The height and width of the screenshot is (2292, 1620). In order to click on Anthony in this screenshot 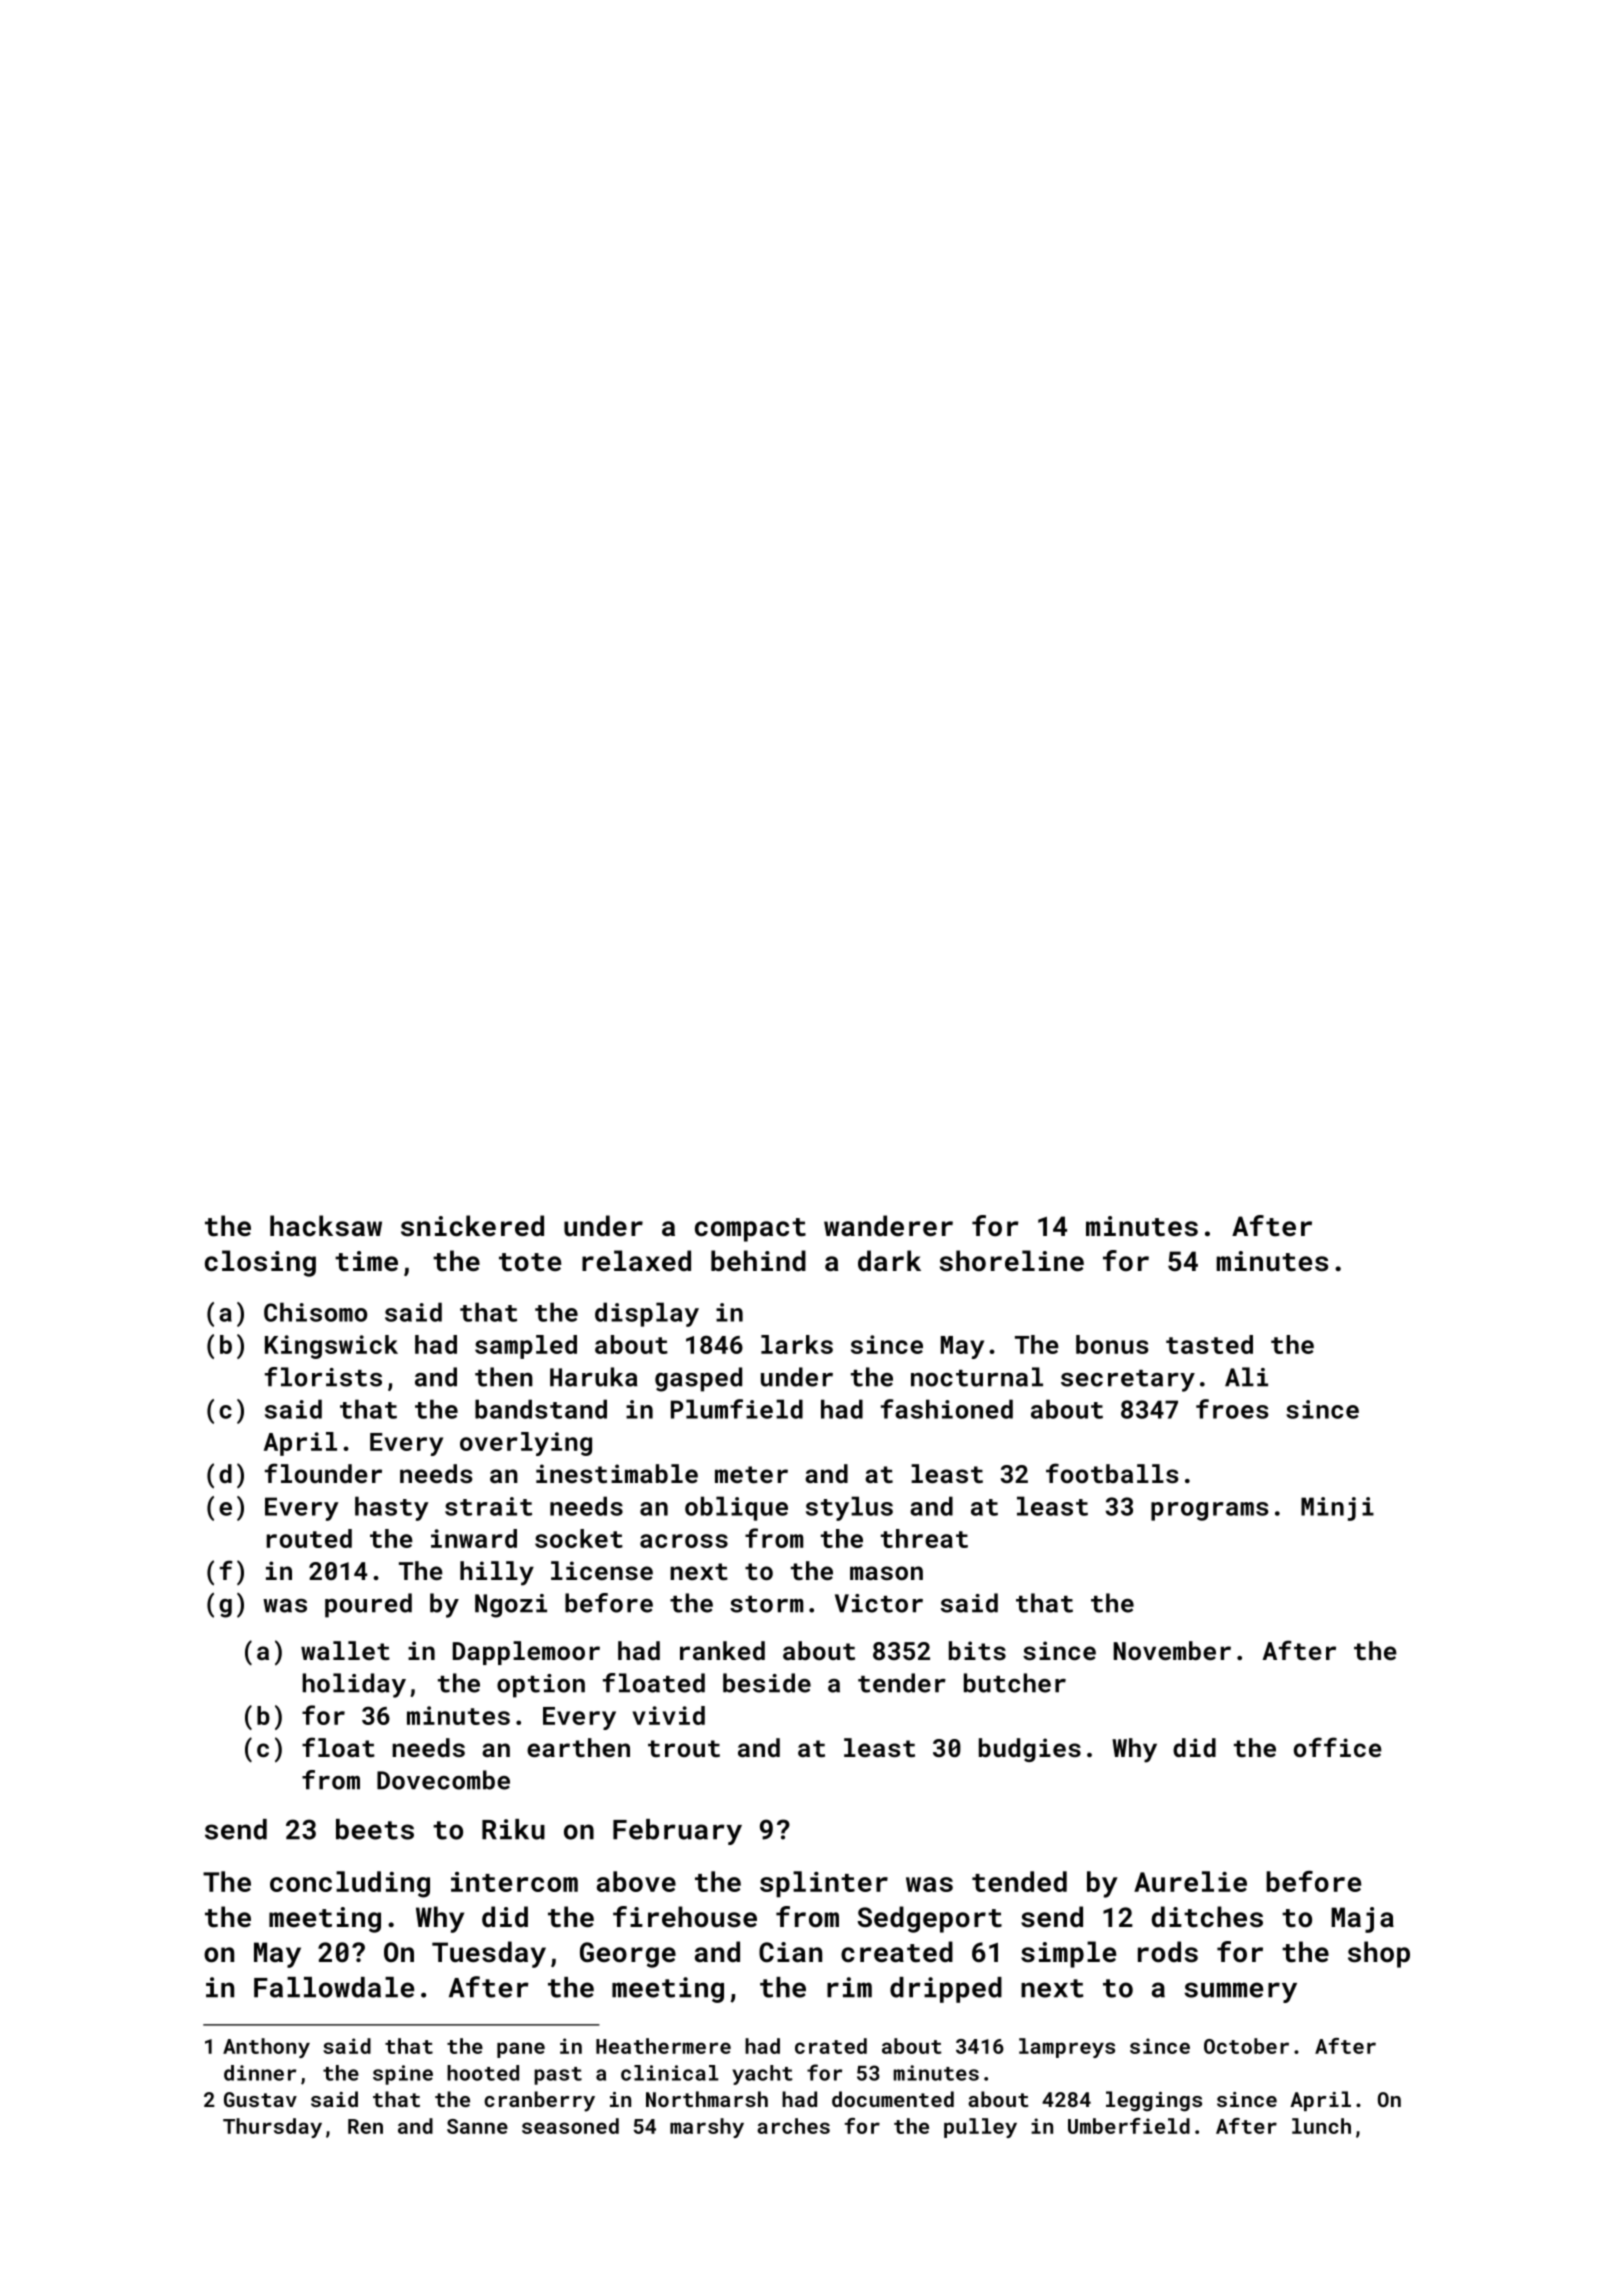, I will do `click(266, 2048)`.
